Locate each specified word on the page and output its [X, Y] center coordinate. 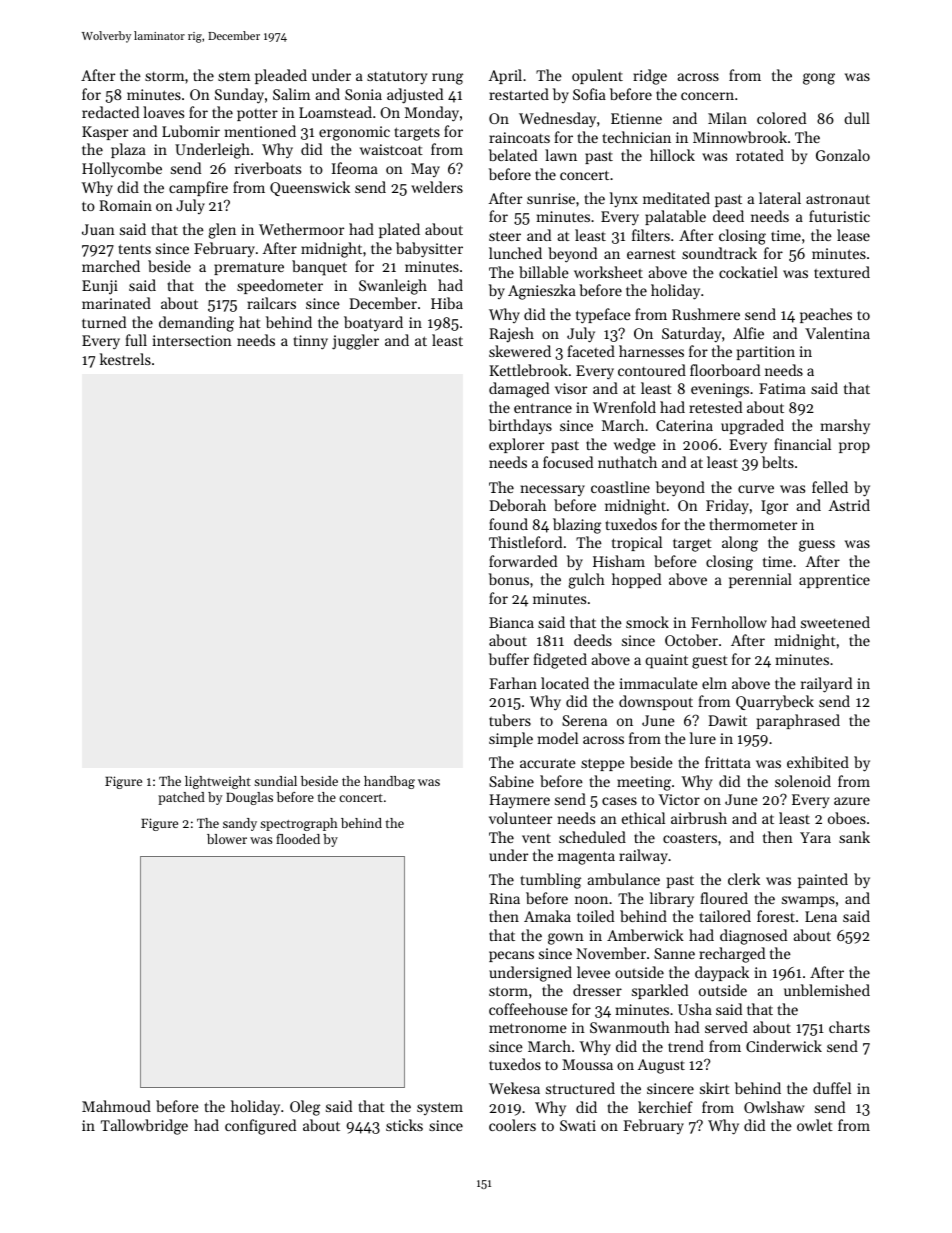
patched [181, 798]
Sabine [511, 781]
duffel [832, 1088]
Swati [578, 1125]
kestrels [125, 359]
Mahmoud [116, 1106]
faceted [591, 351]
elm [714, 683]
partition [766, 353]
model [558, 738]
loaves [163, 112]
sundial [275, 781]
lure [703, 738]
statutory [397, 78]
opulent [597, 76]
